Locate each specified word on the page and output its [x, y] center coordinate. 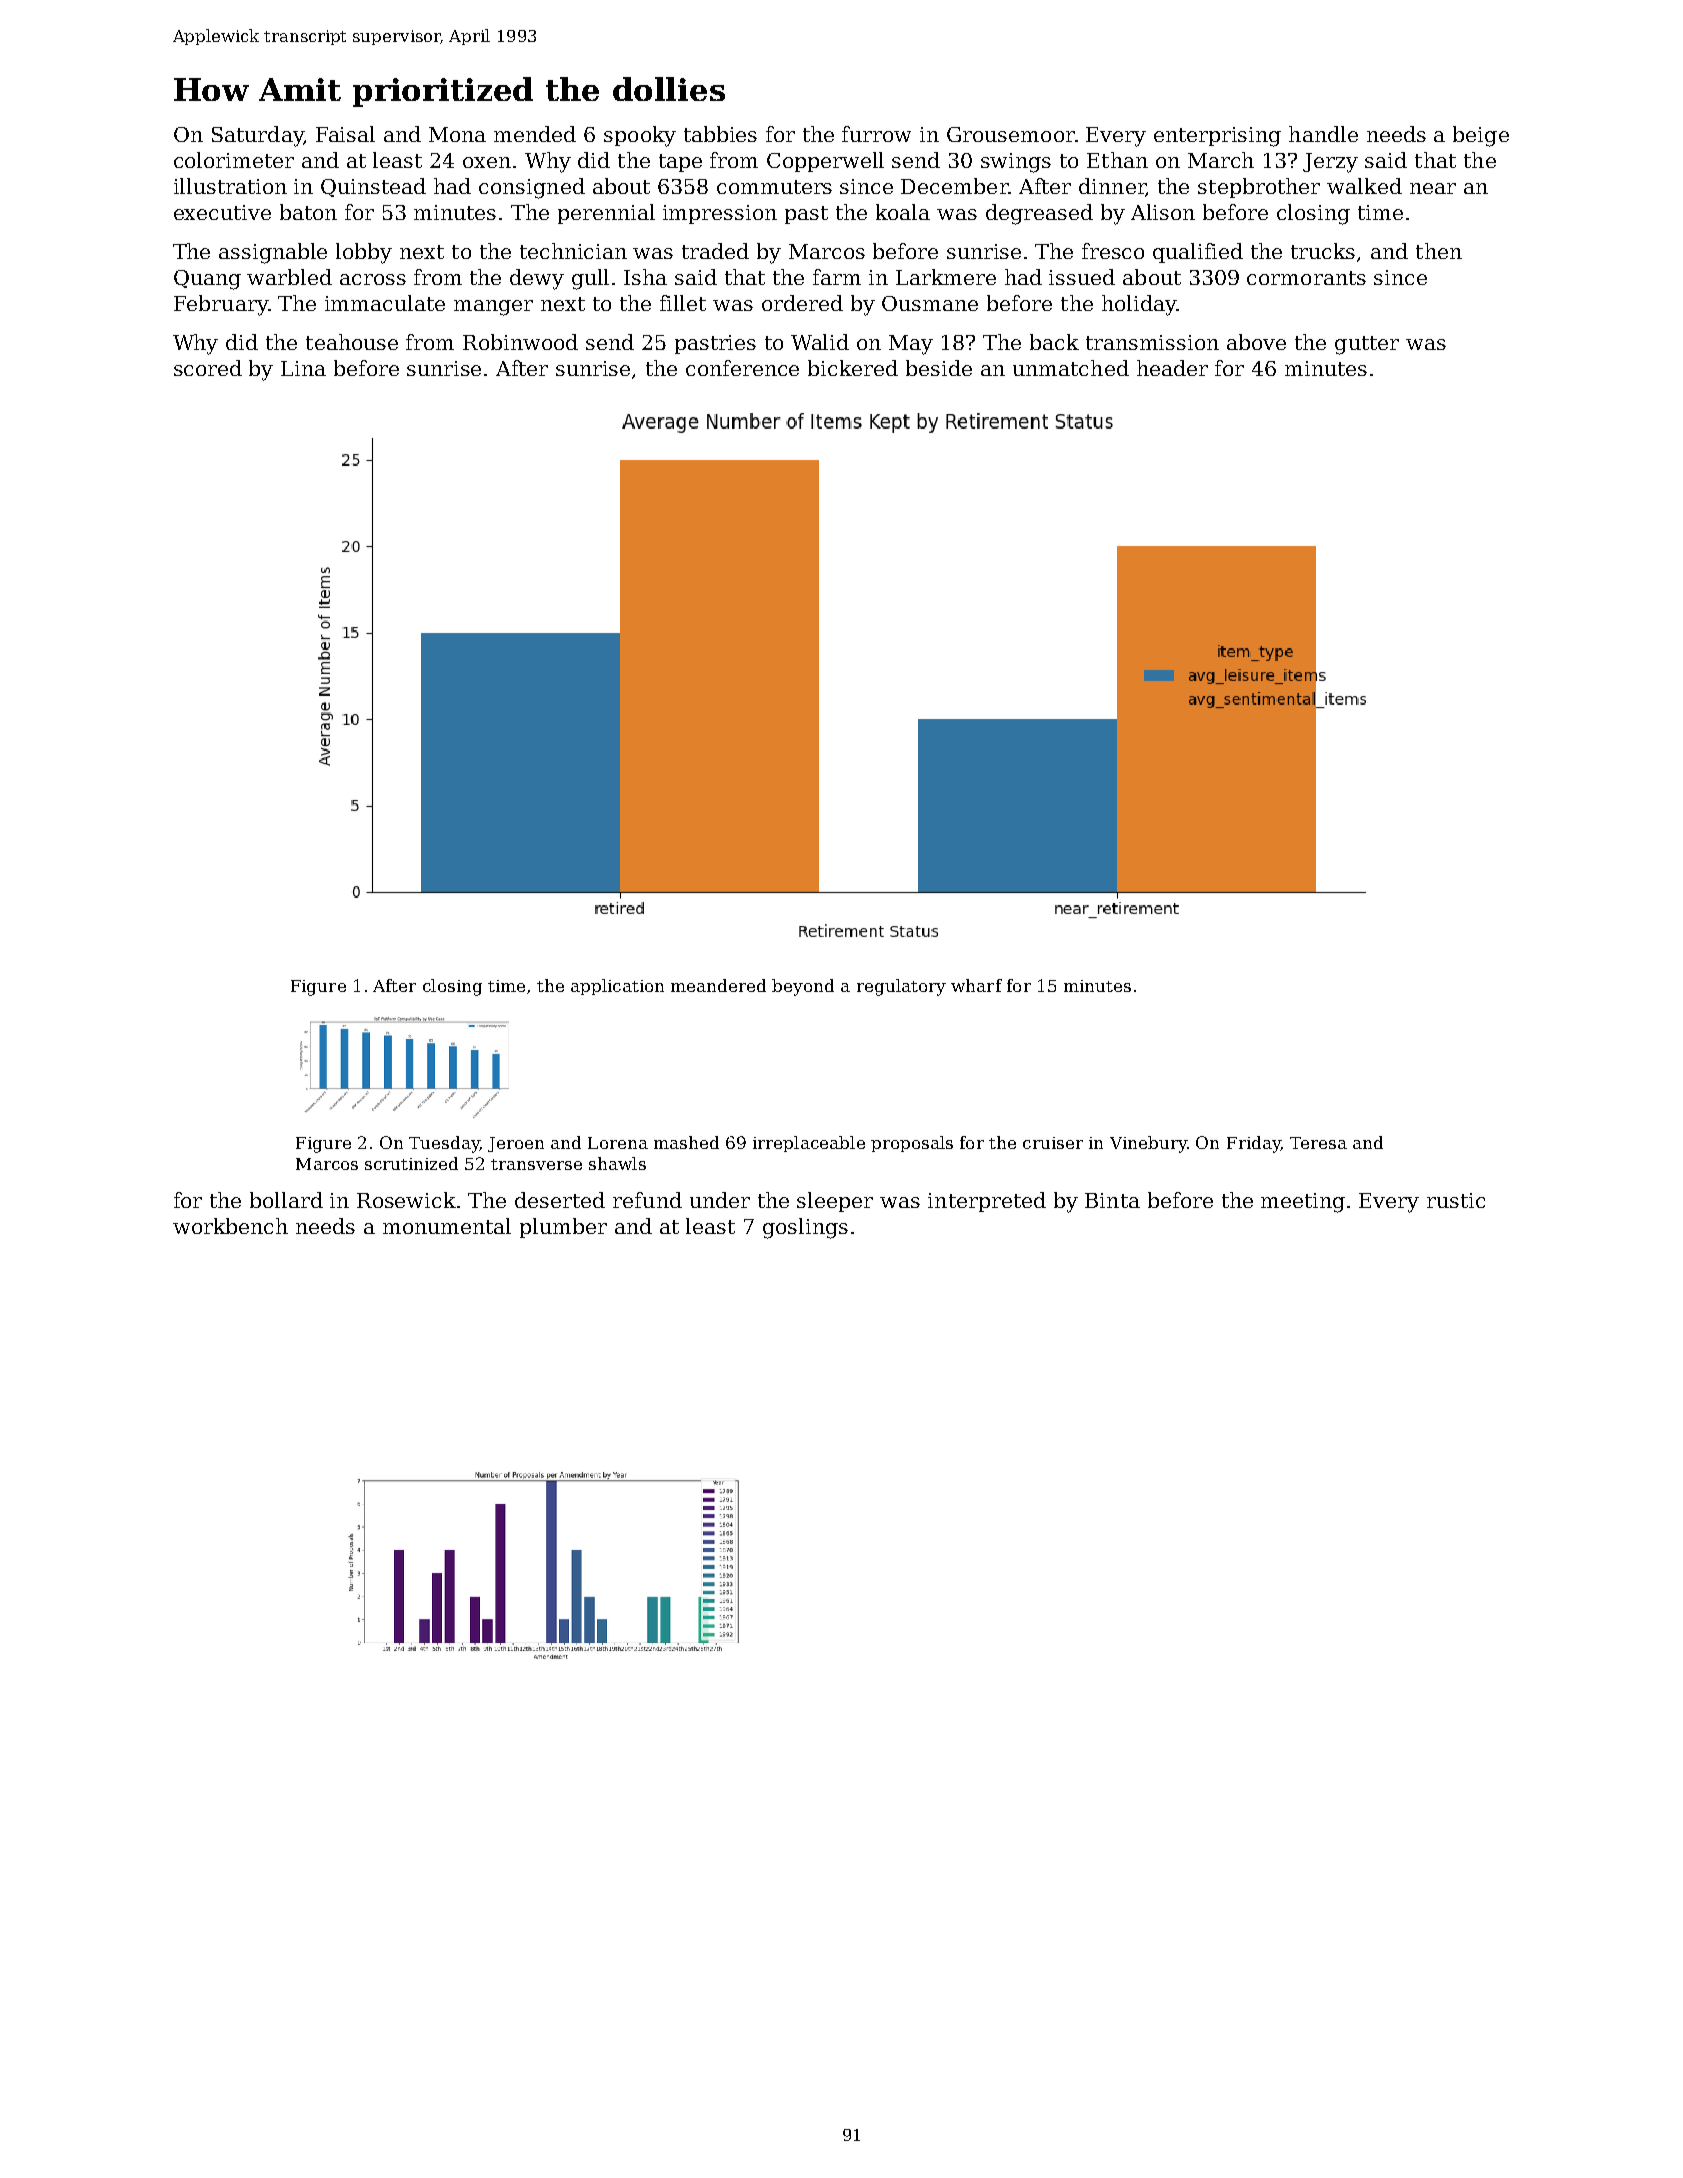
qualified [1198, 253]
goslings [805, 1228]
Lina [303, 368]
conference [742, 368]
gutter [1367, 345]
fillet [683, 303]
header [1172, 368]
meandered [718, 985]
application [617, 987]
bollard [286, 1200]
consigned [532, 188]
